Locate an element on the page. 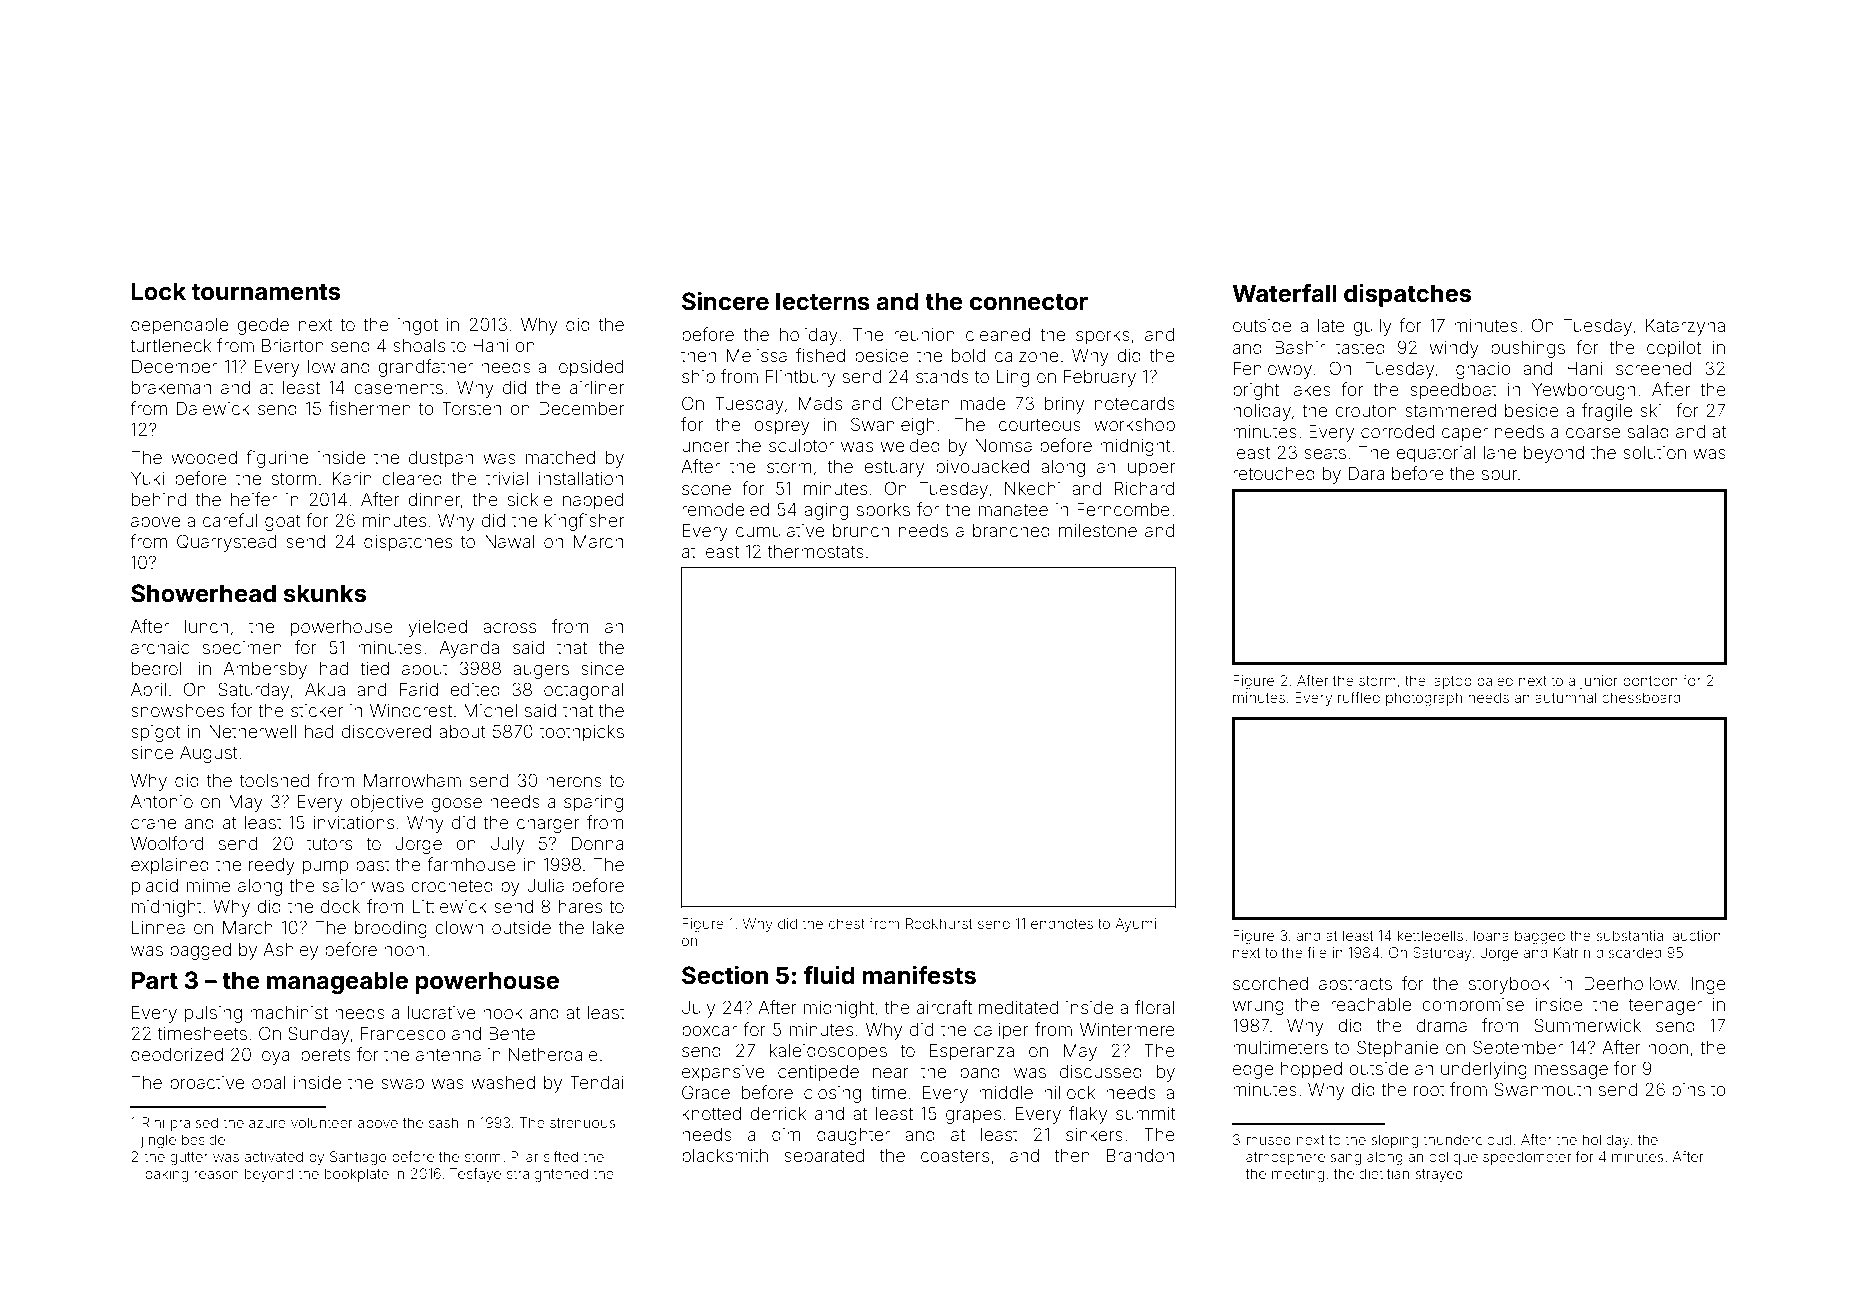  Waterfall is located at coordinates (1284, 293).
